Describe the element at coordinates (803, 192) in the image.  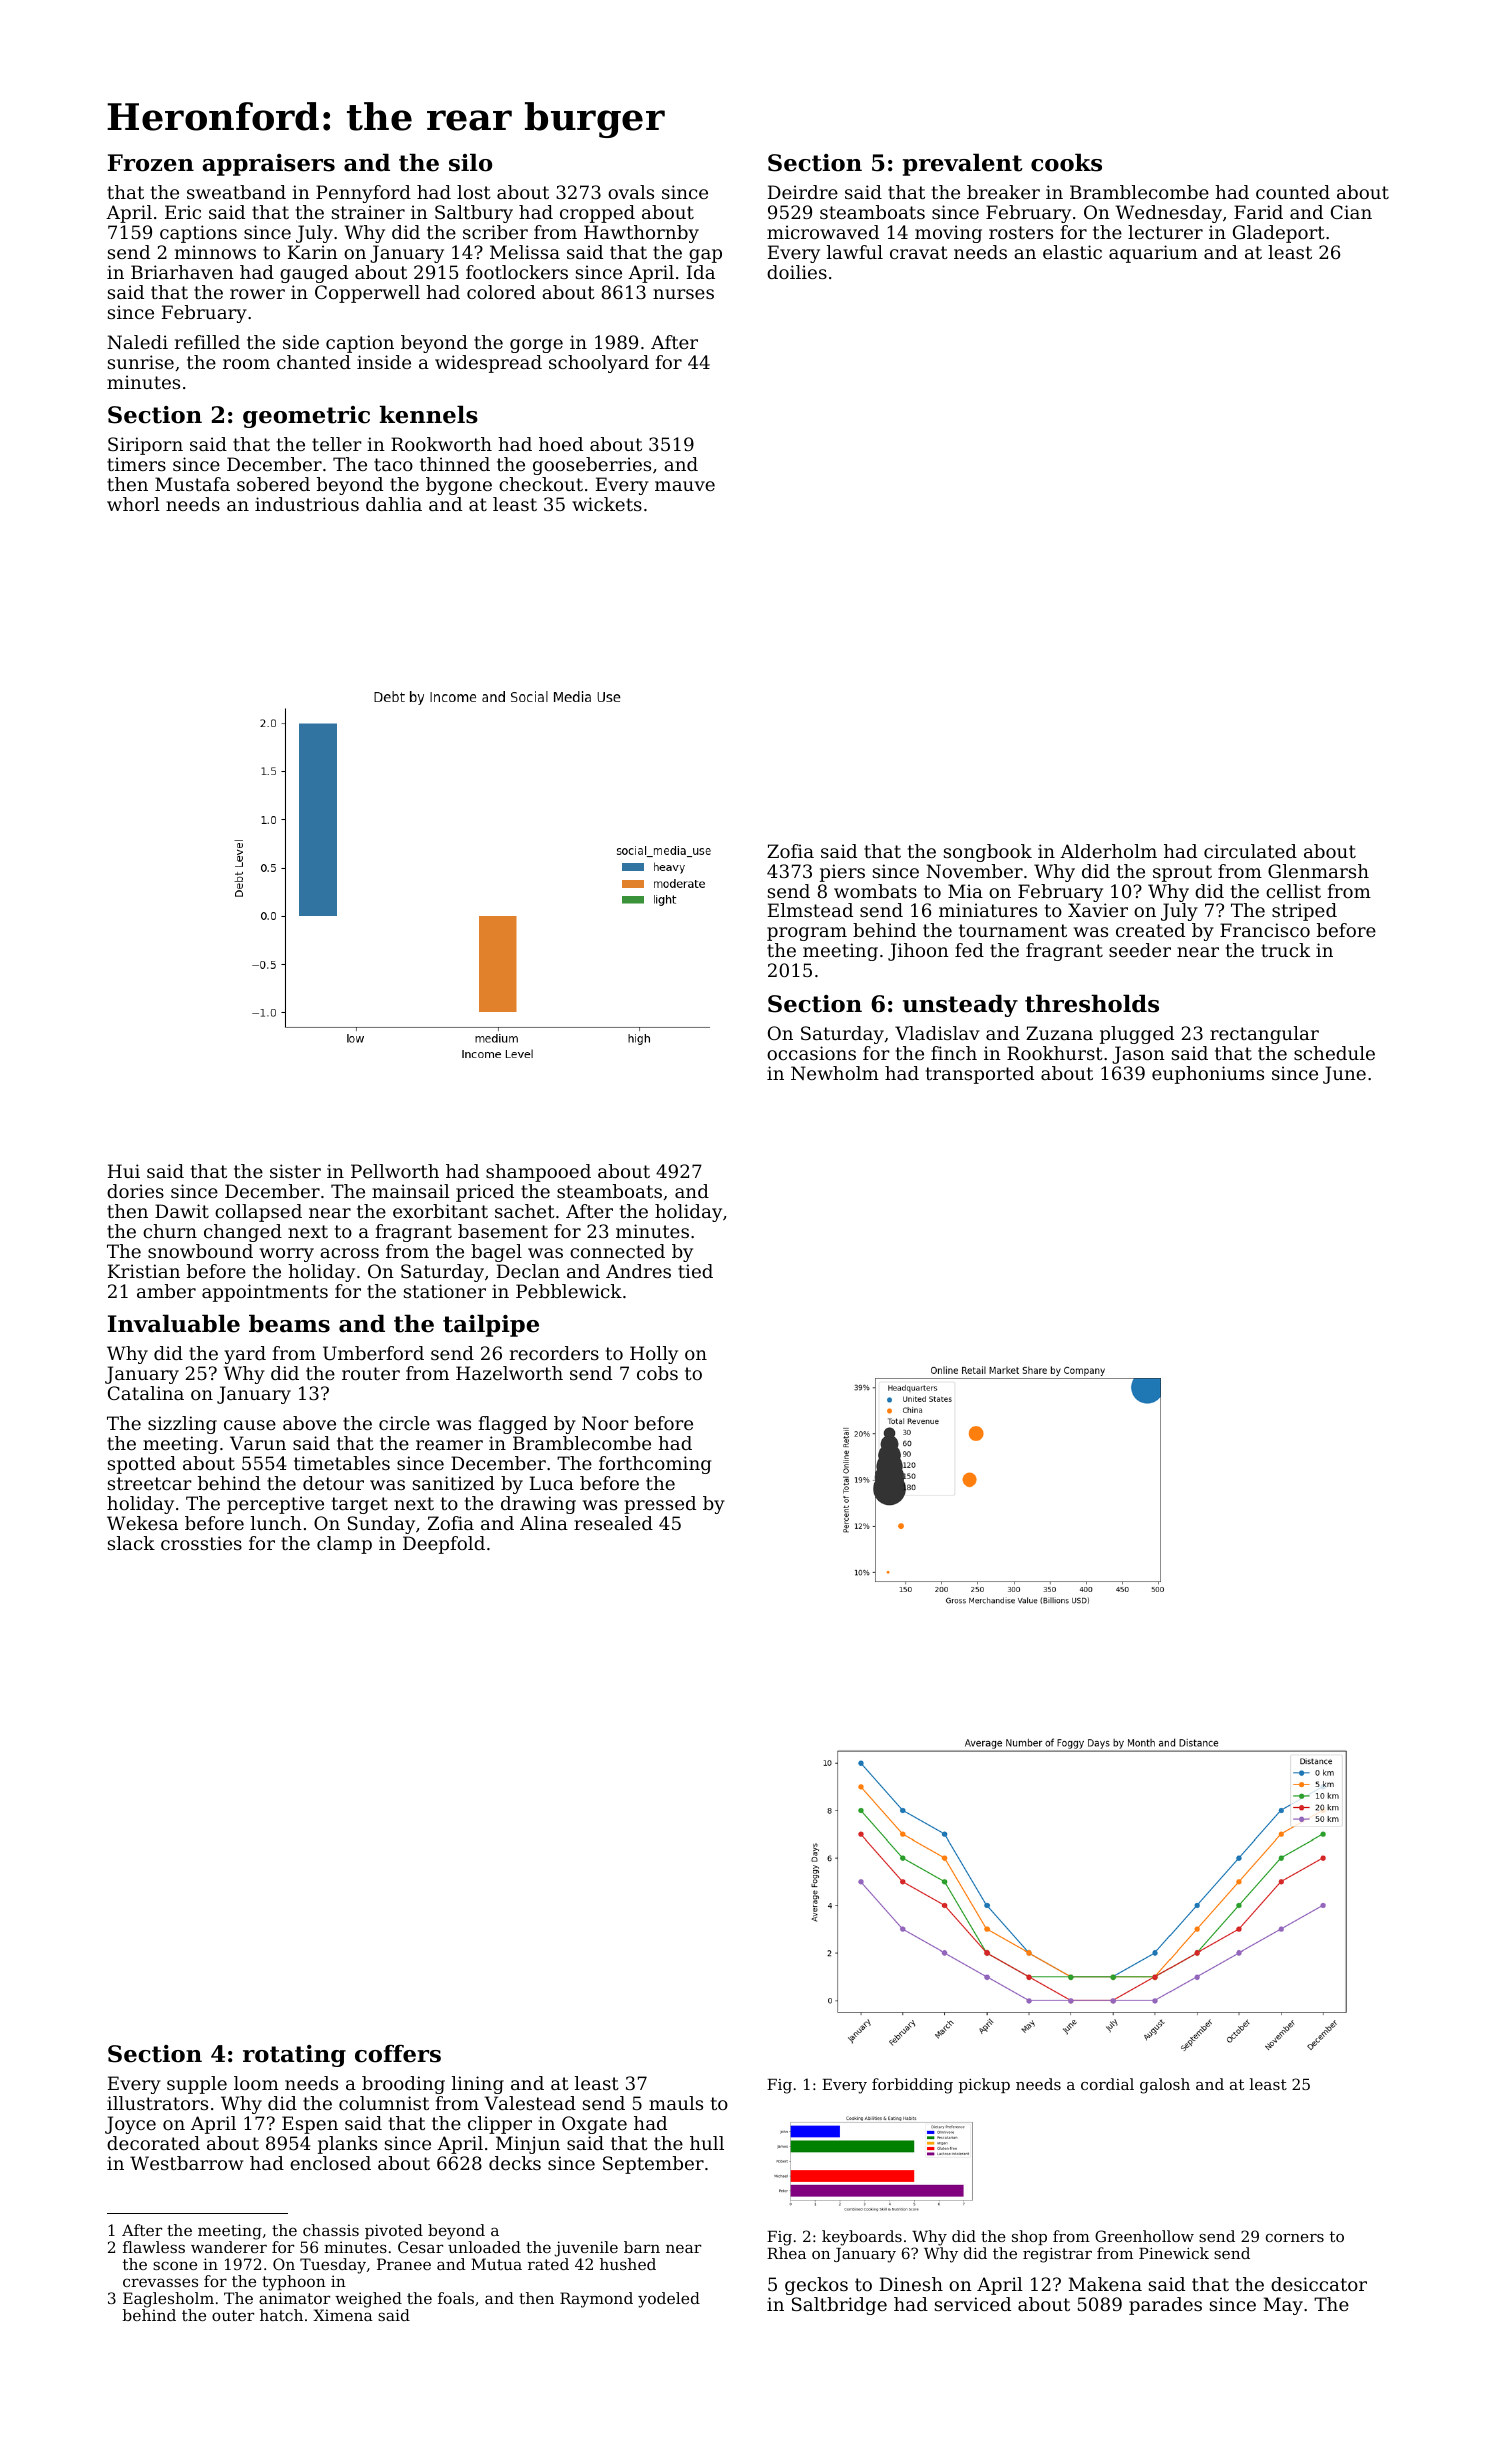
I see `Deirdre` at that location.
